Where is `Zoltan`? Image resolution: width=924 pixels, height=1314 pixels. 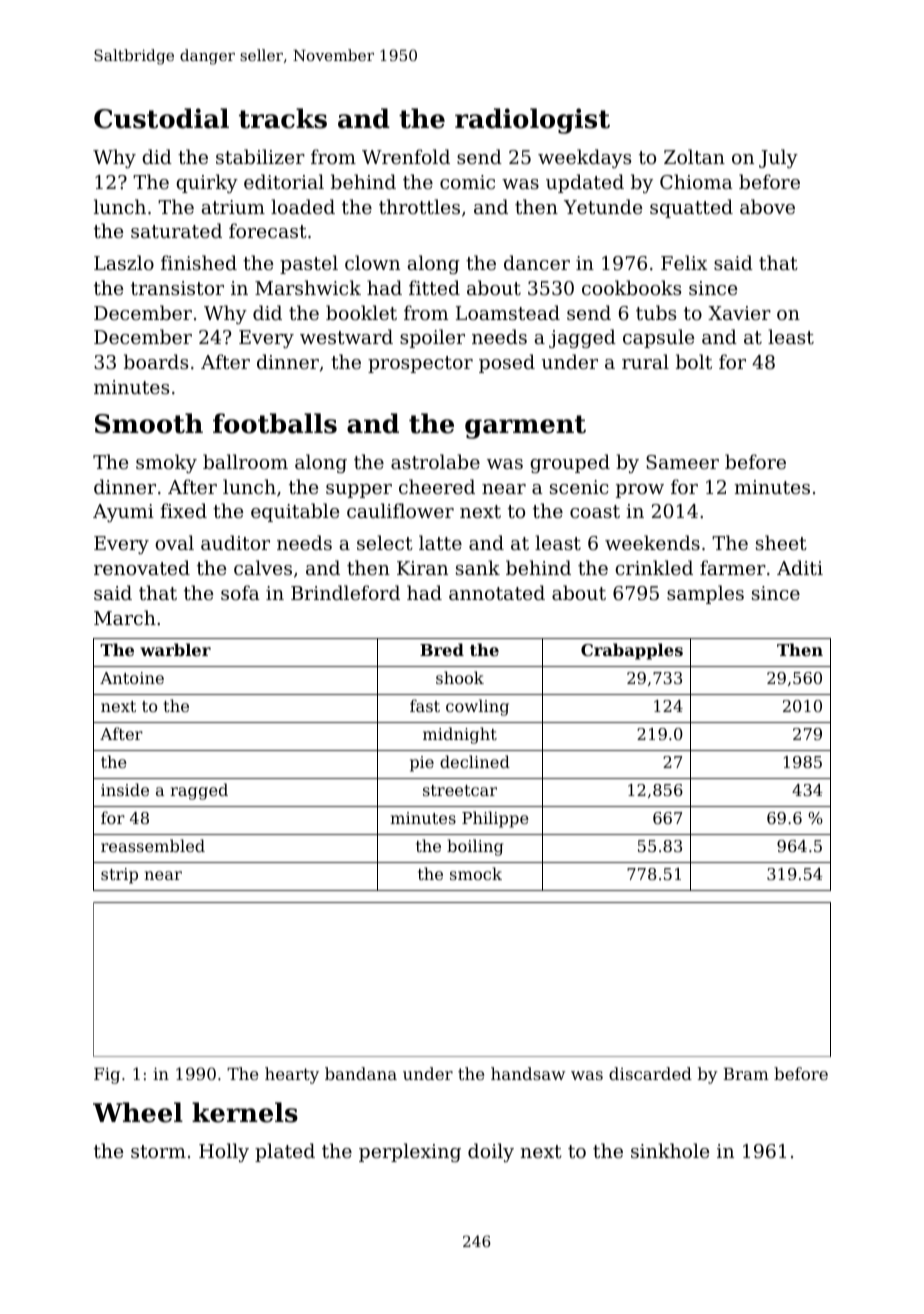
Zoltan is located at coordinates (694, 156).
